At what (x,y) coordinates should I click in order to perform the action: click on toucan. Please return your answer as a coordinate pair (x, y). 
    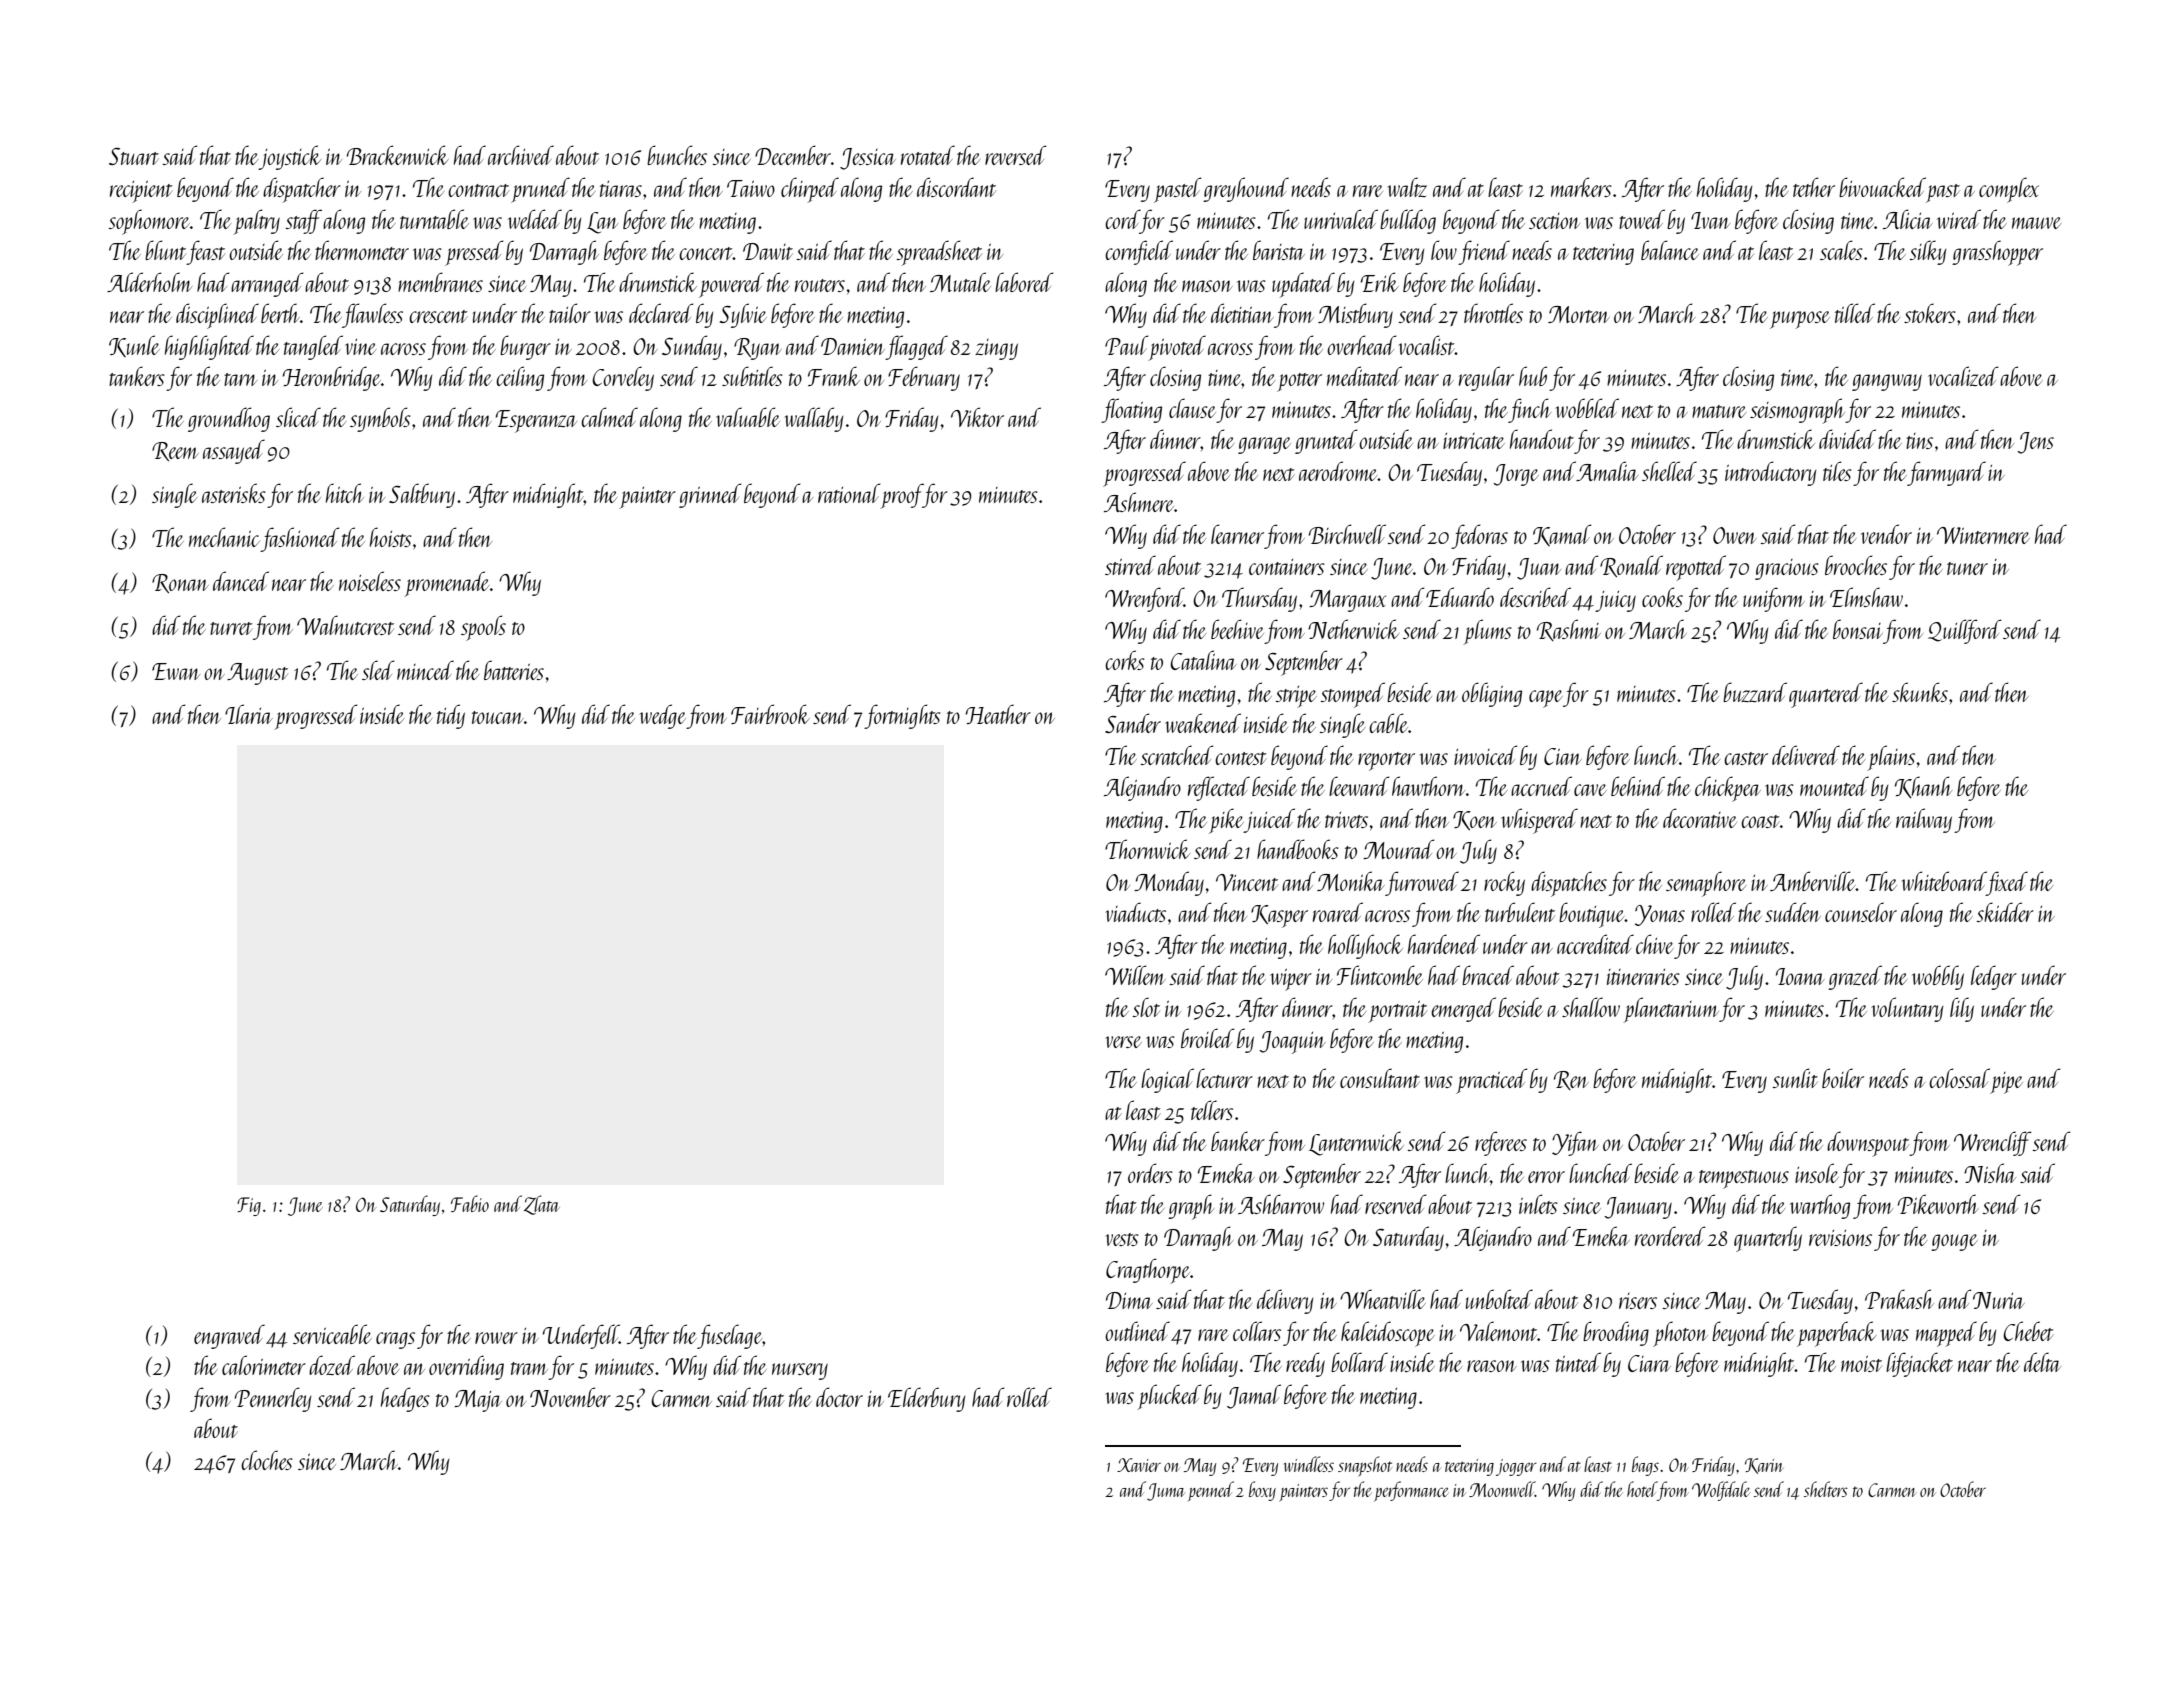
    Looking at the image, I should click on (498, 717).
